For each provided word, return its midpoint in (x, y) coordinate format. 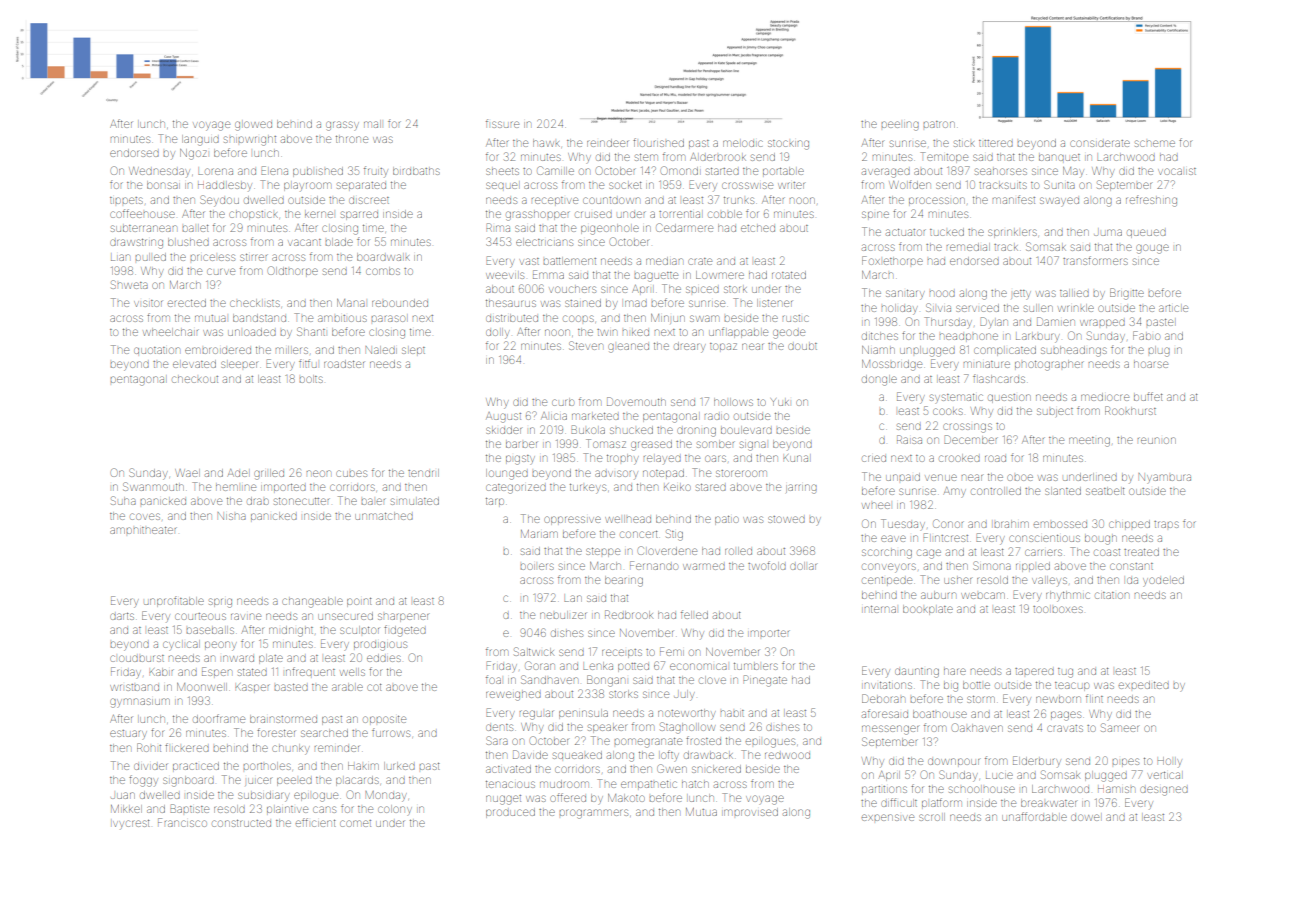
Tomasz (606, 443)
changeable (312, 602)
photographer (1049, 365)
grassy (342, 126)
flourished (658, 142)
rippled (1033, 567)
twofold (767, 565)
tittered (996, 143)
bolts (311, 379)
